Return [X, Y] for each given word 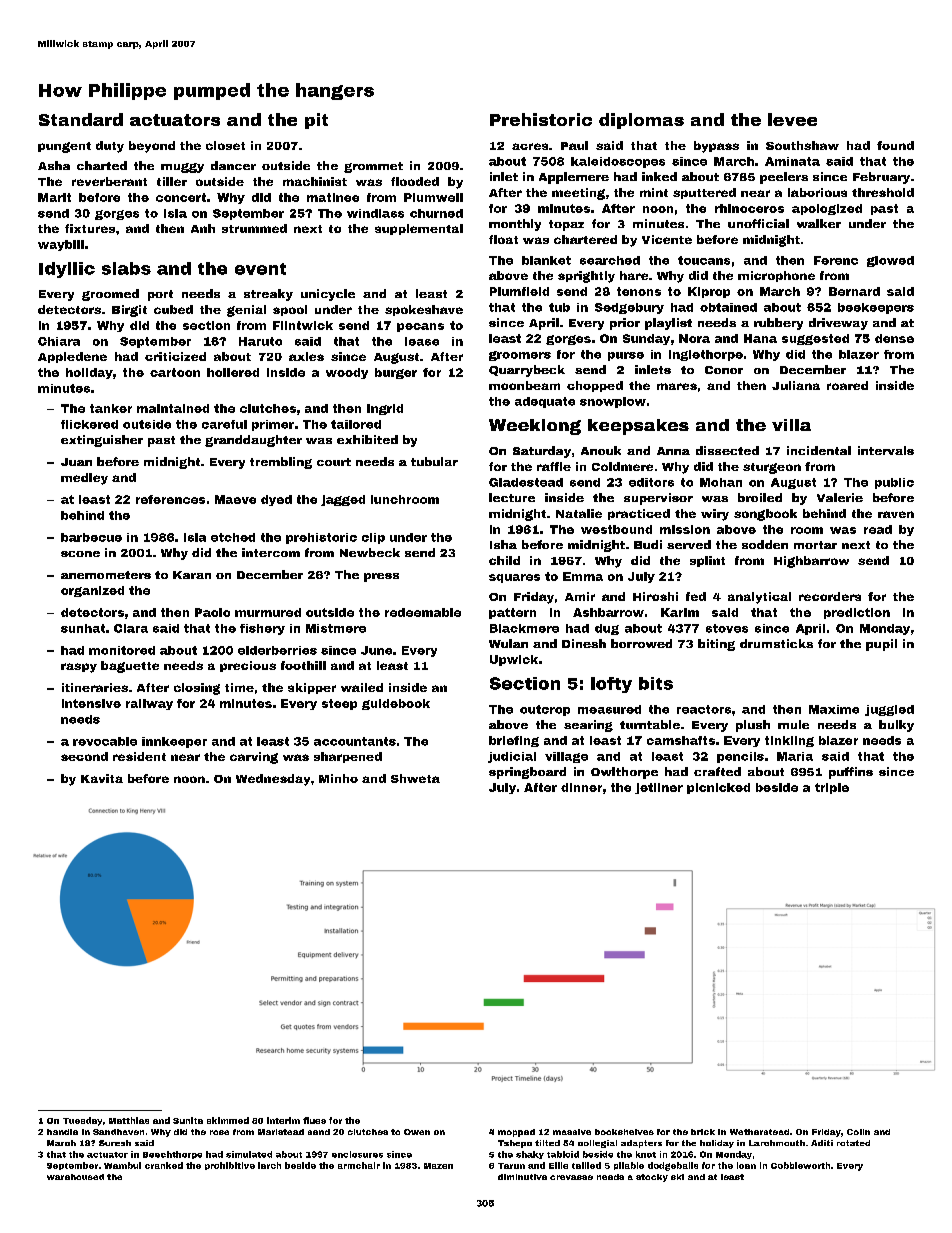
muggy [182, 168]
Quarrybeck [527, 371]
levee [792, 119]
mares [677, 386]
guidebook [396, 704]
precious [248, 666]
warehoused [75, 1177]
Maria [795, 756]
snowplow [613, 402]
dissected [727, 450]
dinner [581, 787]
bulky [896, 726]
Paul [574, 145]
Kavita [102, 778]
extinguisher [102, 441]
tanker [111, 408]
